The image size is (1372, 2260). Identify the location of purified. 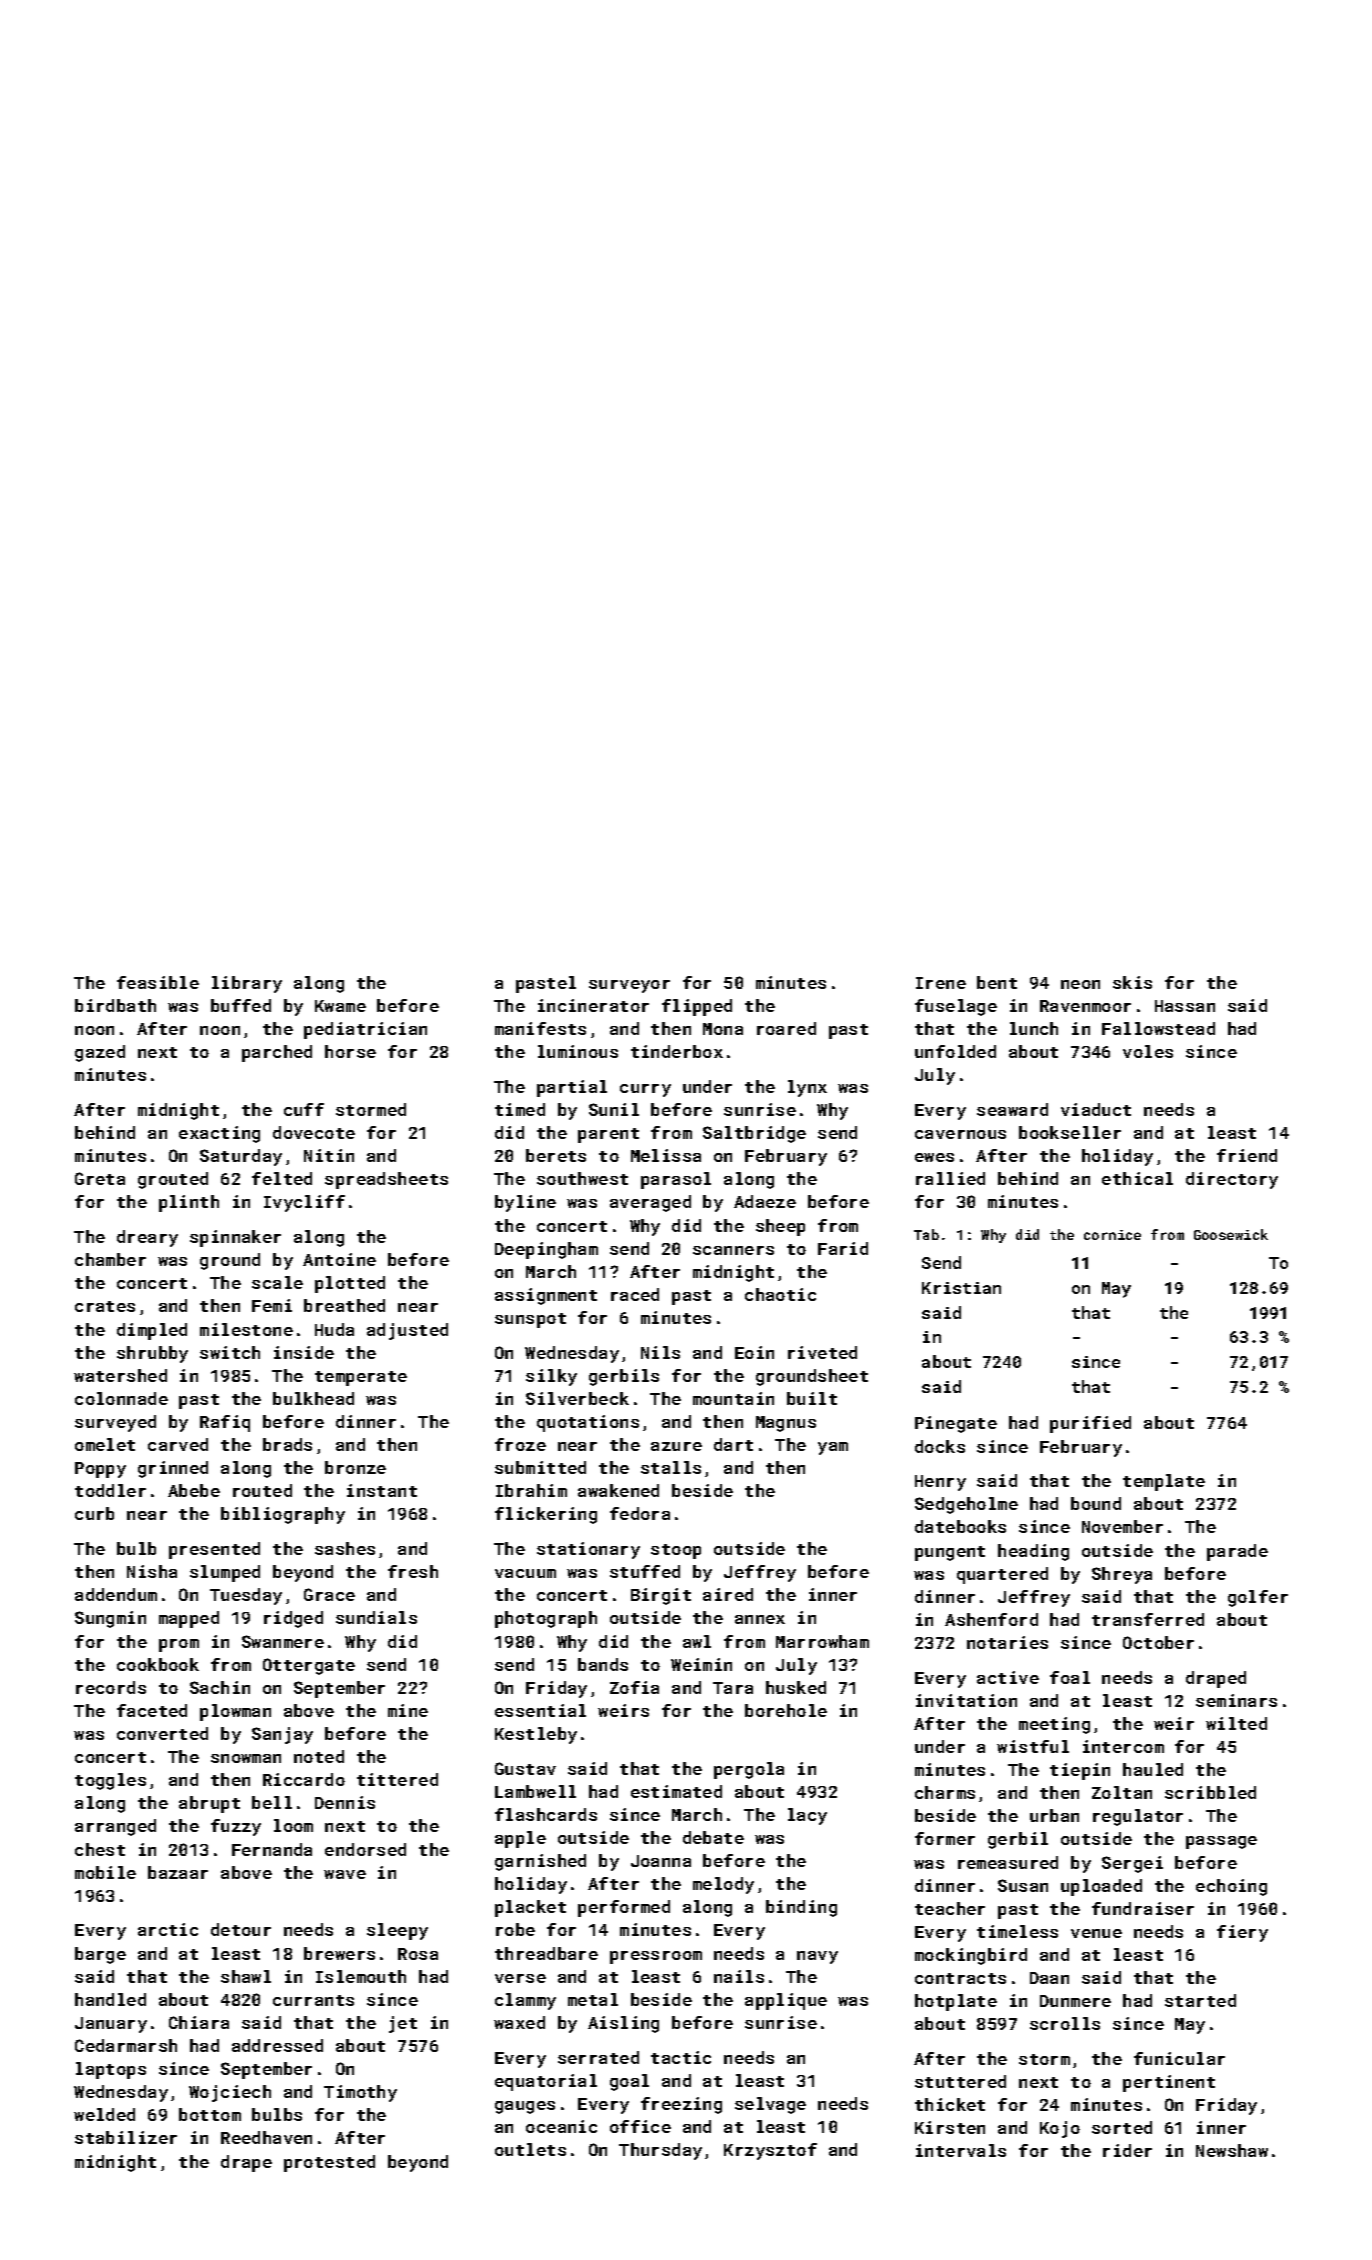
(1090, 1424).
